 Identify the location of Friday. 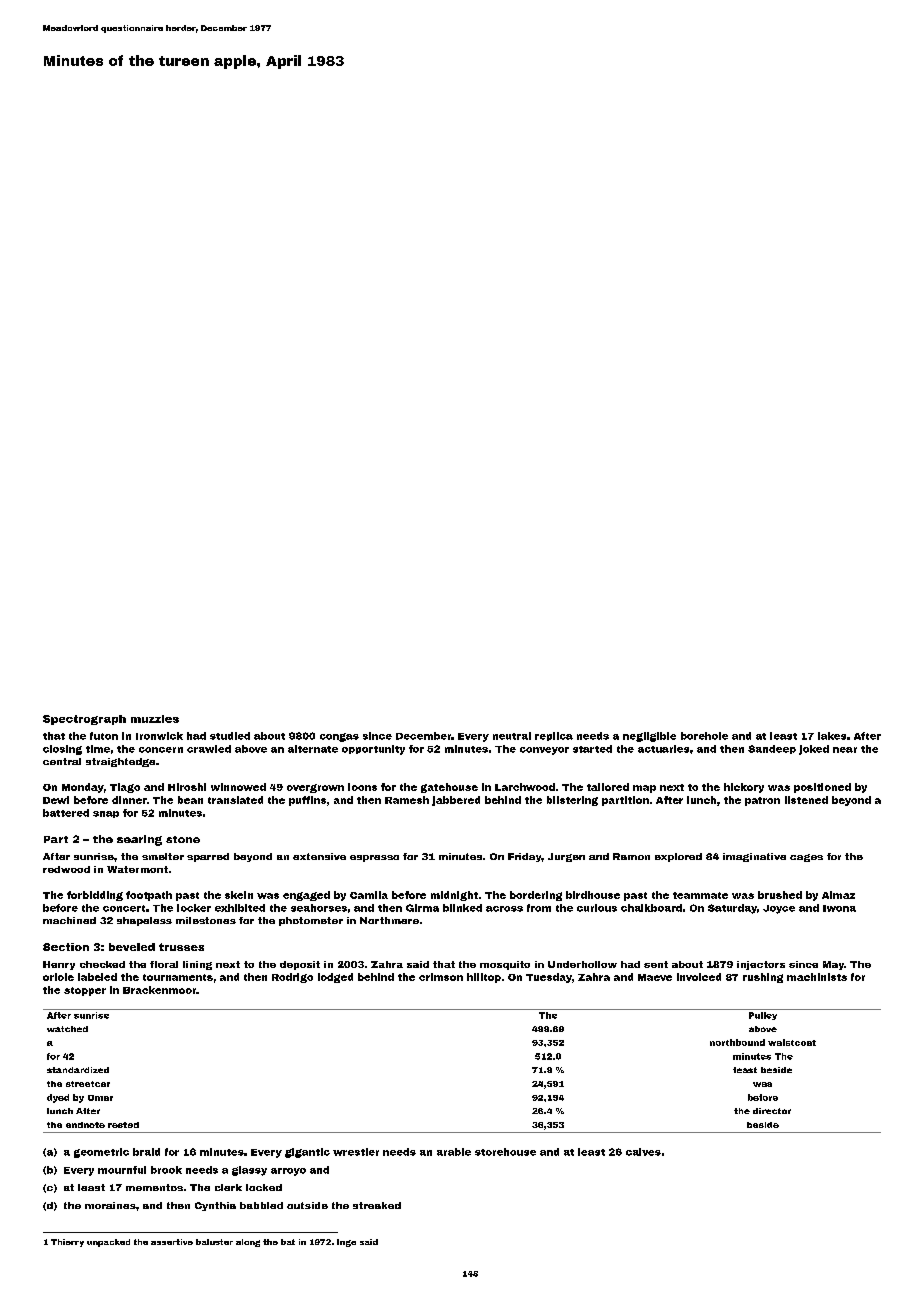
(524, 857).
